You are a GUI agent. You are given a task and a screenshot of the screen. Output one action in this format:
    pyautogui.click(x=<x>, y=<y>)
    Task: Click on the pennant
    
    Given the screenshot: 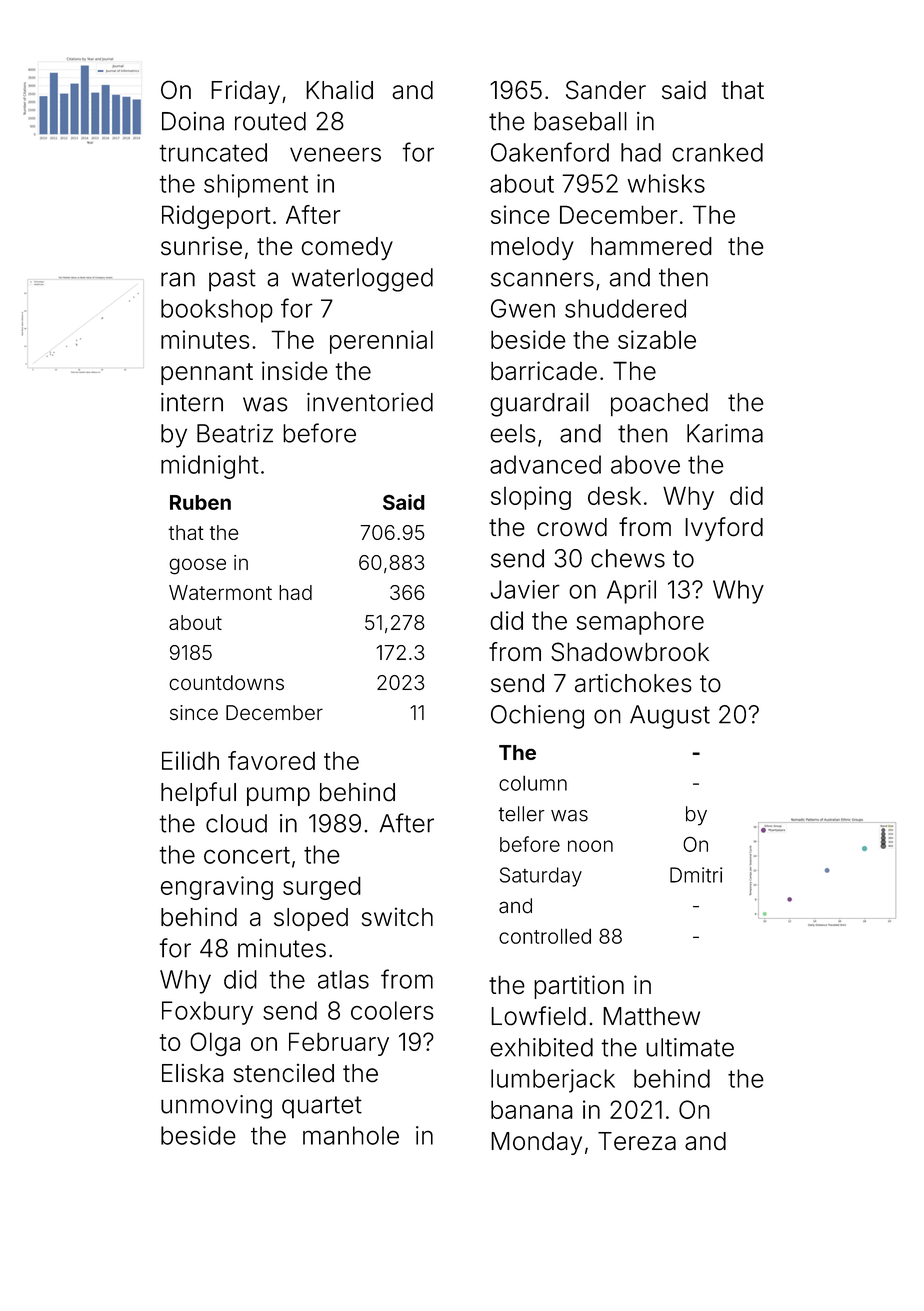 What is the action you would take?
    pyautogui.click(x=207, y=374)
